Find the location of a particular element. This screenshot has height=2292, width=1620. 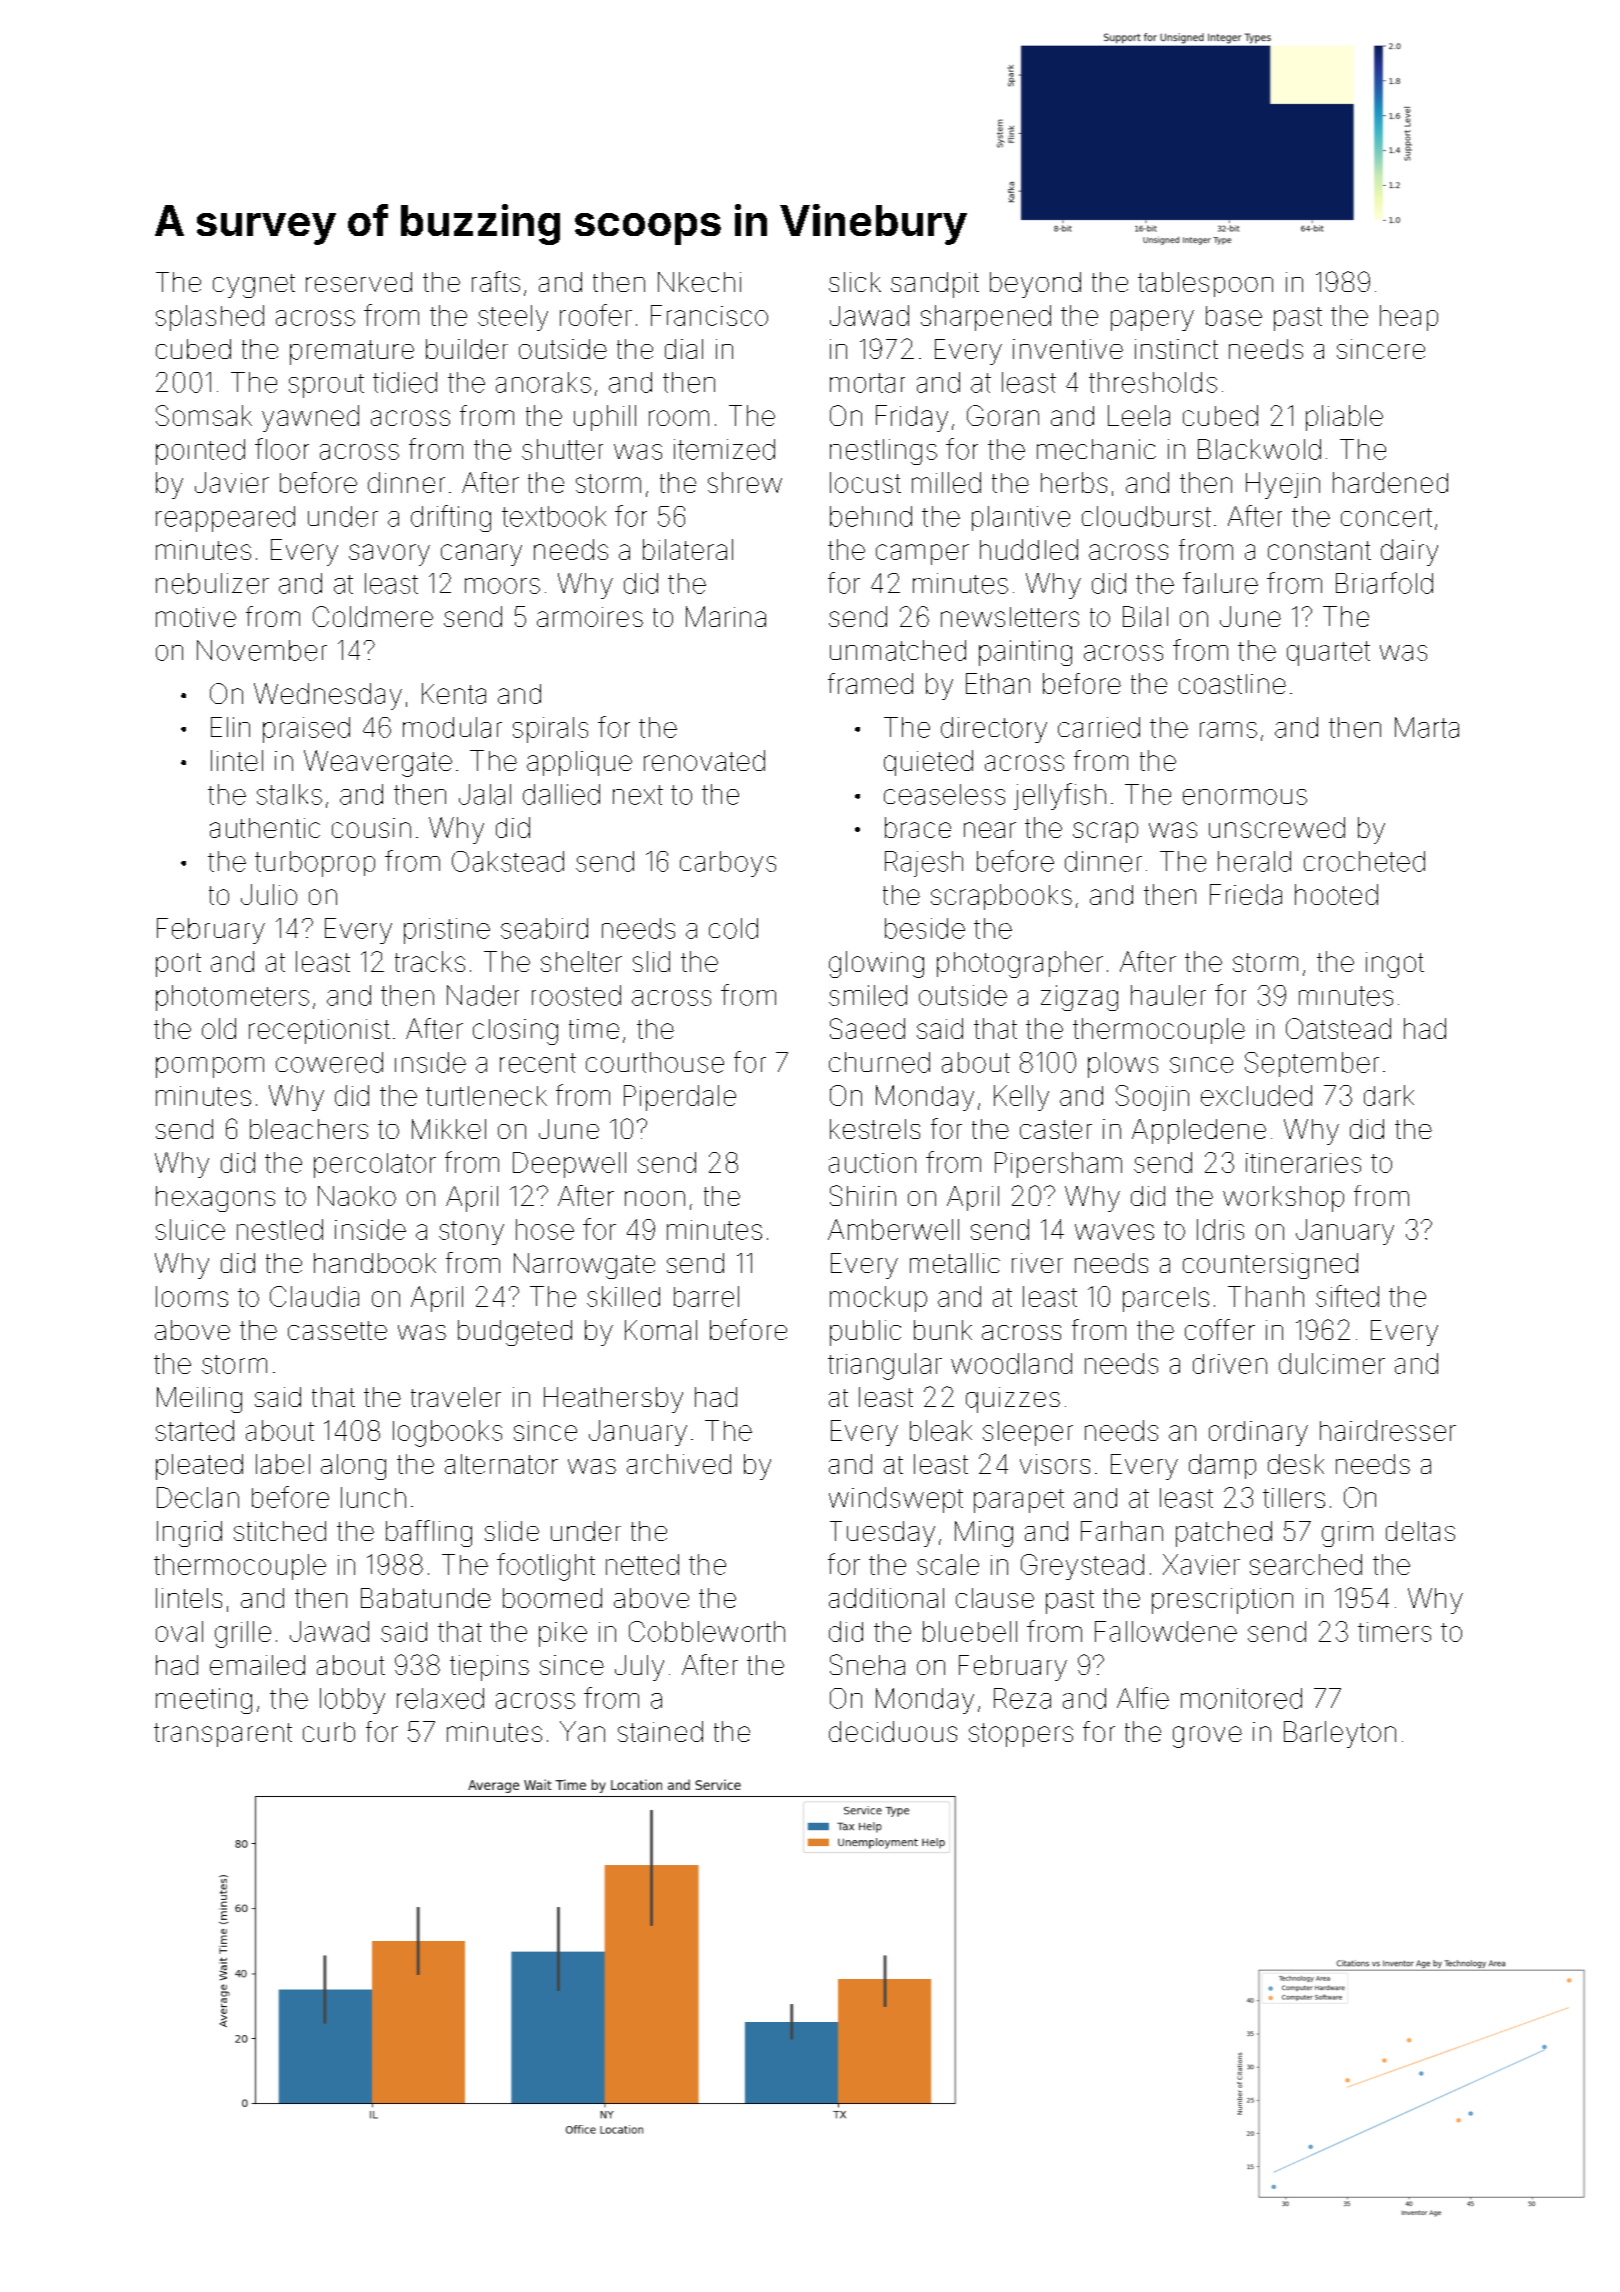

Nkechi is located at coordinates (699, 282).
